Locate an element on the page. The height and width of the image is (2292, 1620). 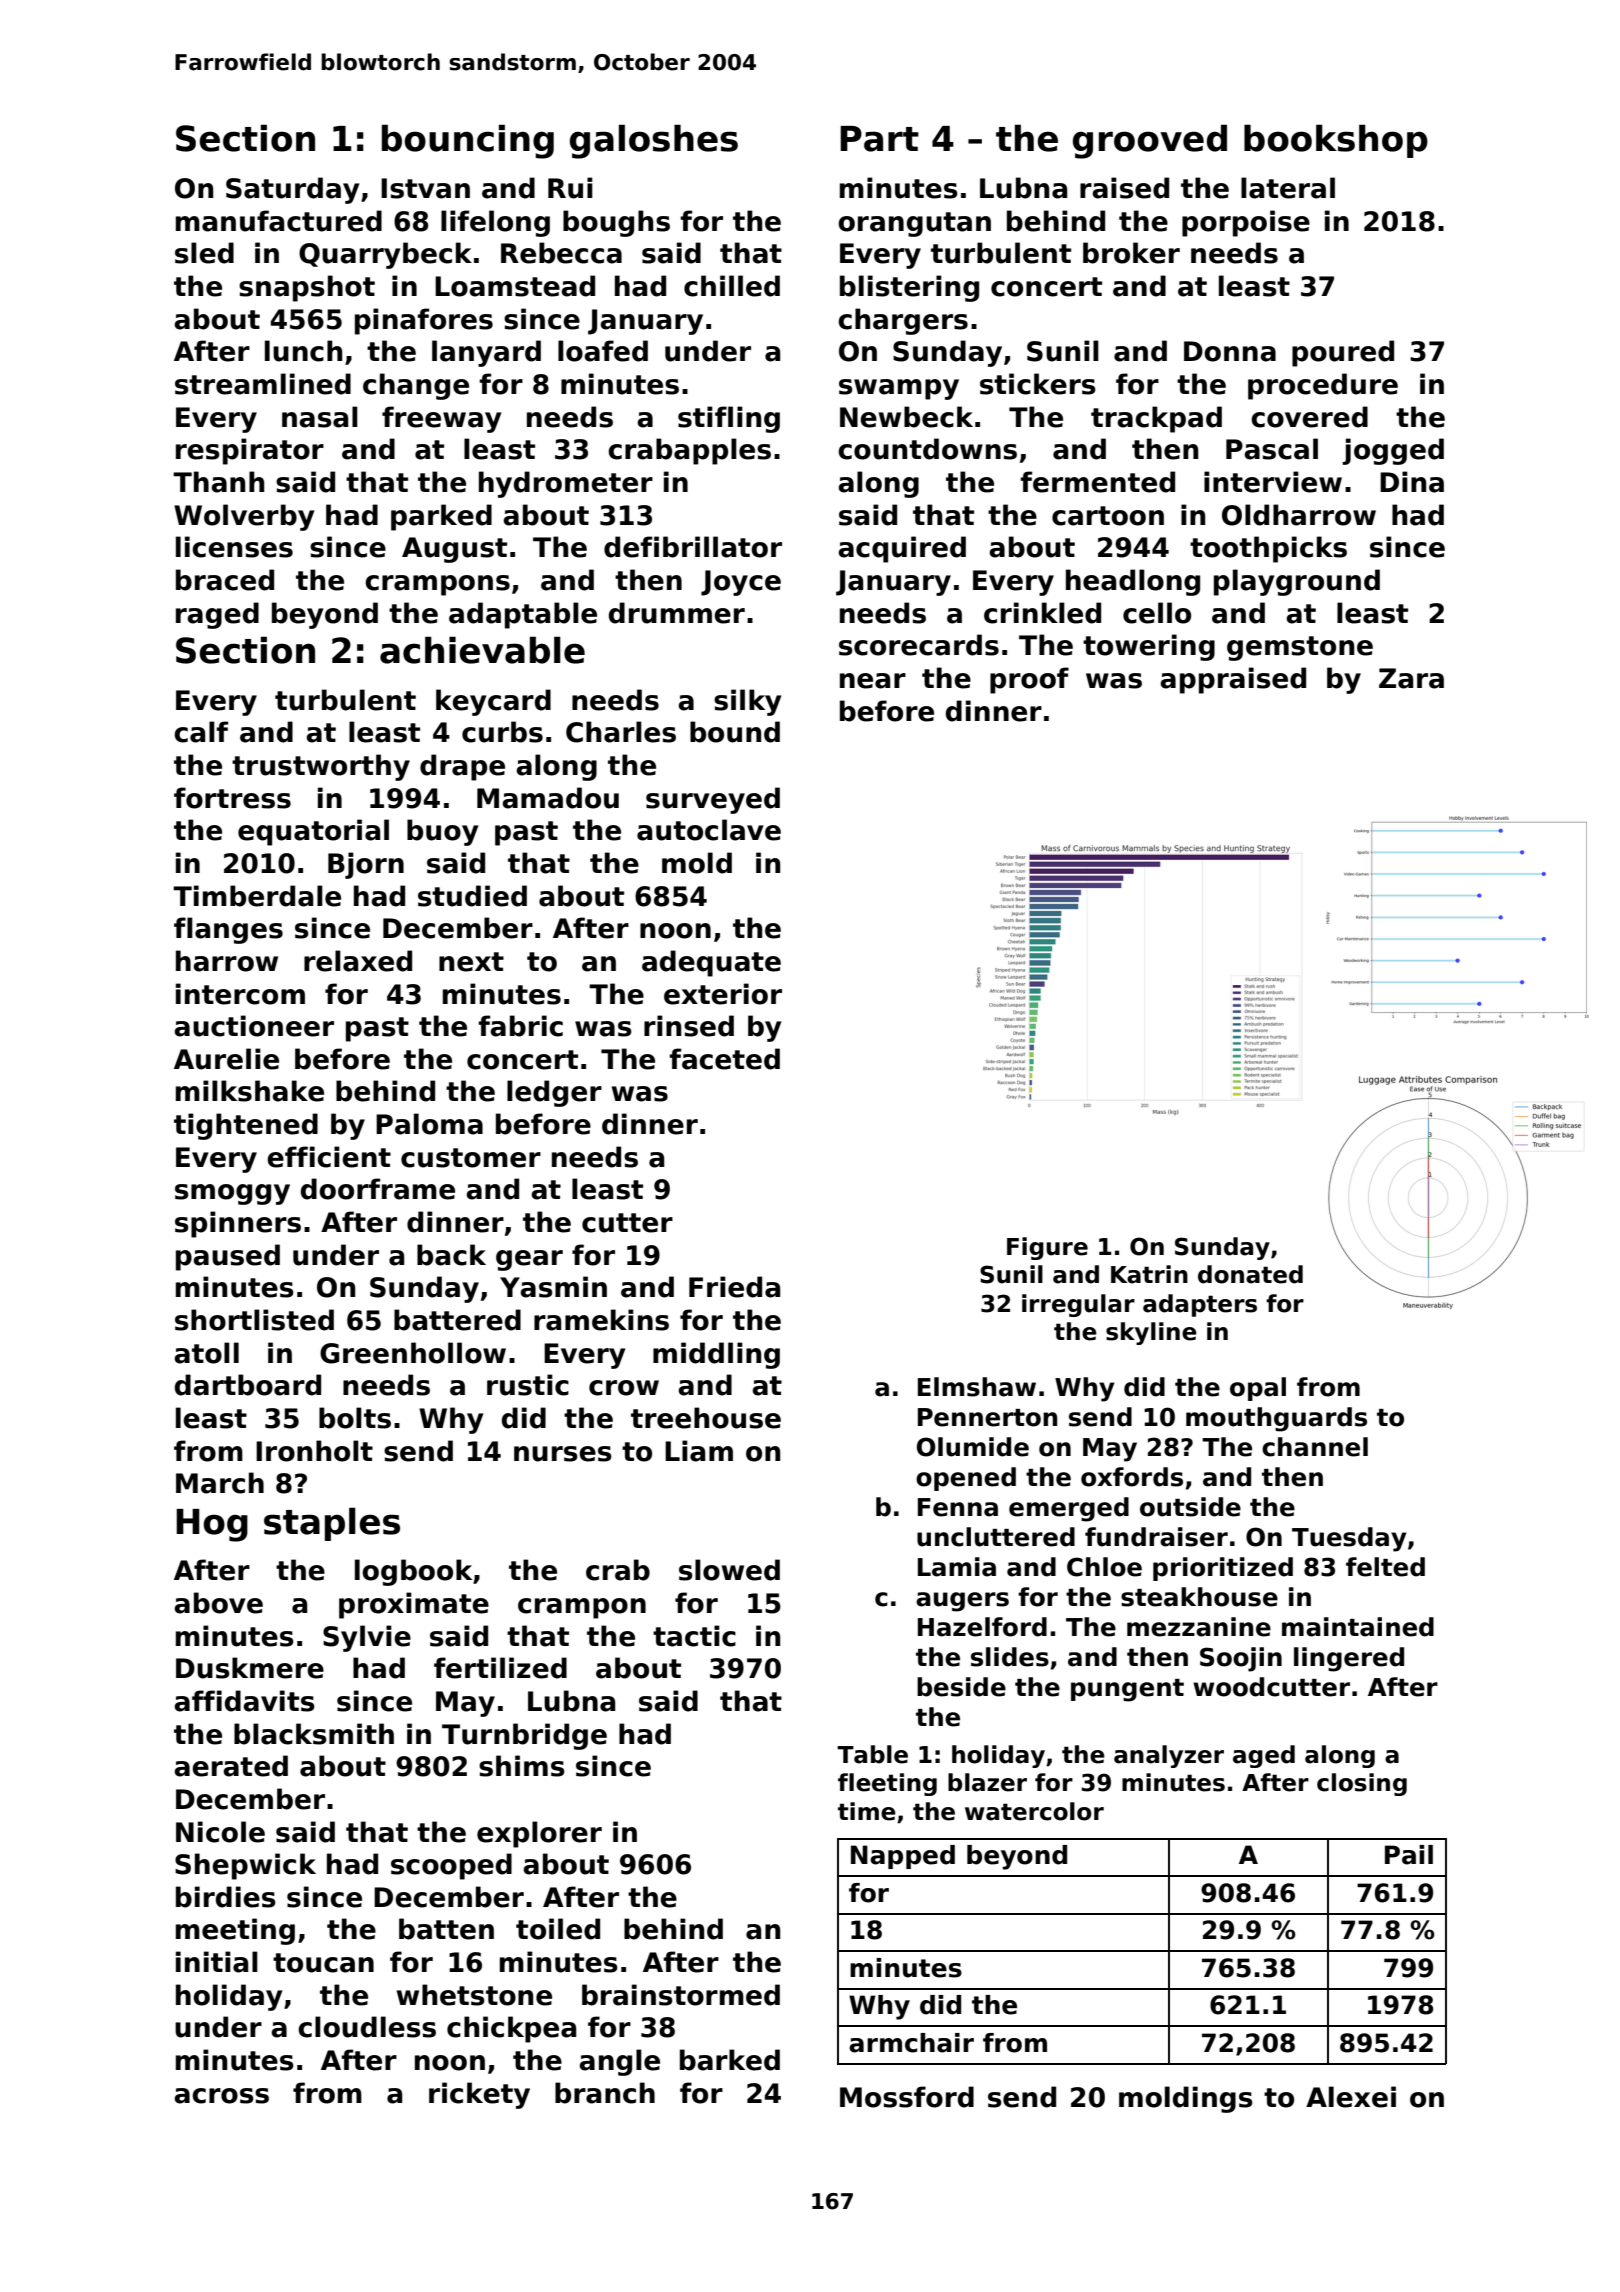
lunch is located at coordinates (303, 351).
